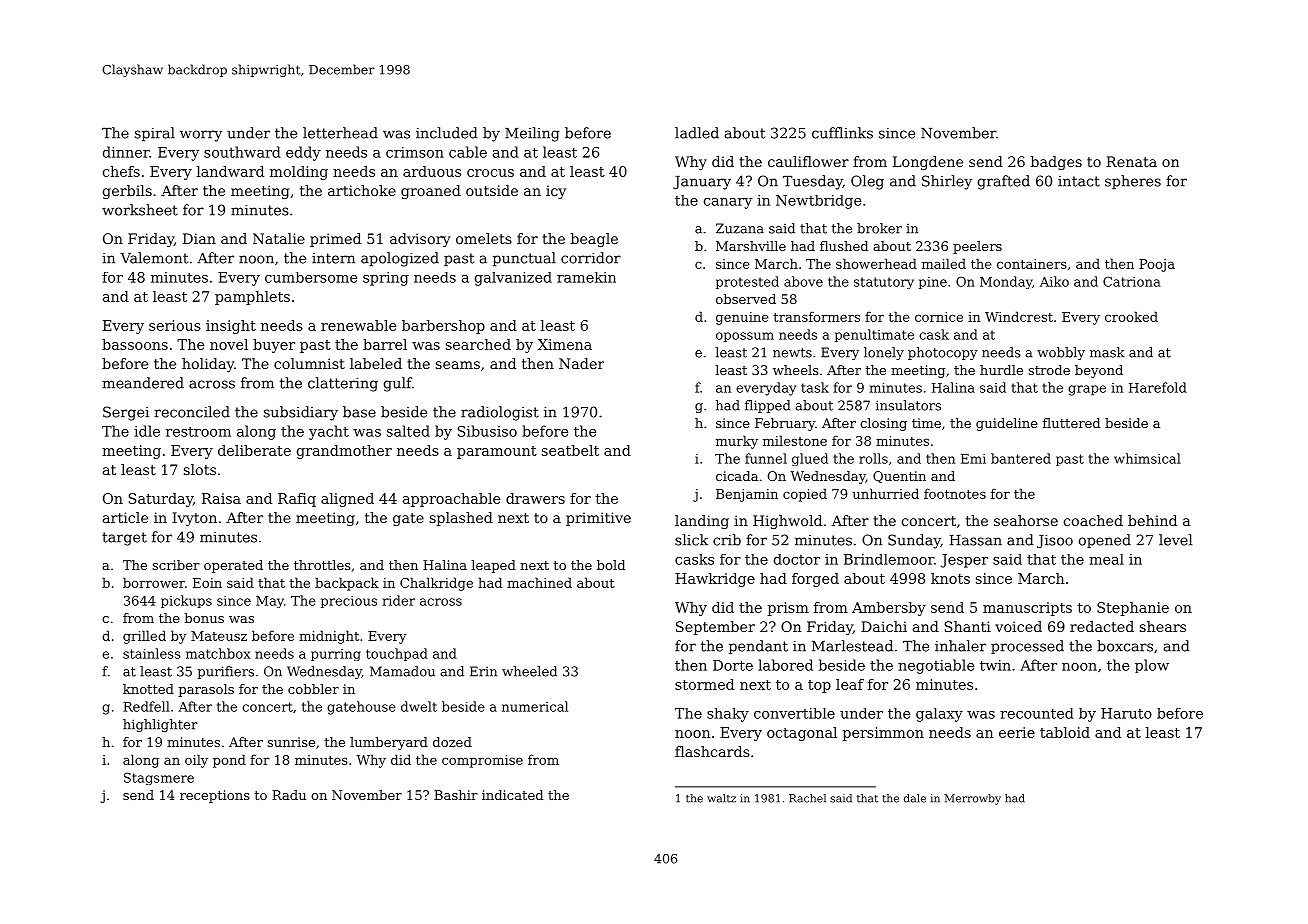  Describe the element at coordinates (492, 190) in the screenshot. I see `outside` at that location.
